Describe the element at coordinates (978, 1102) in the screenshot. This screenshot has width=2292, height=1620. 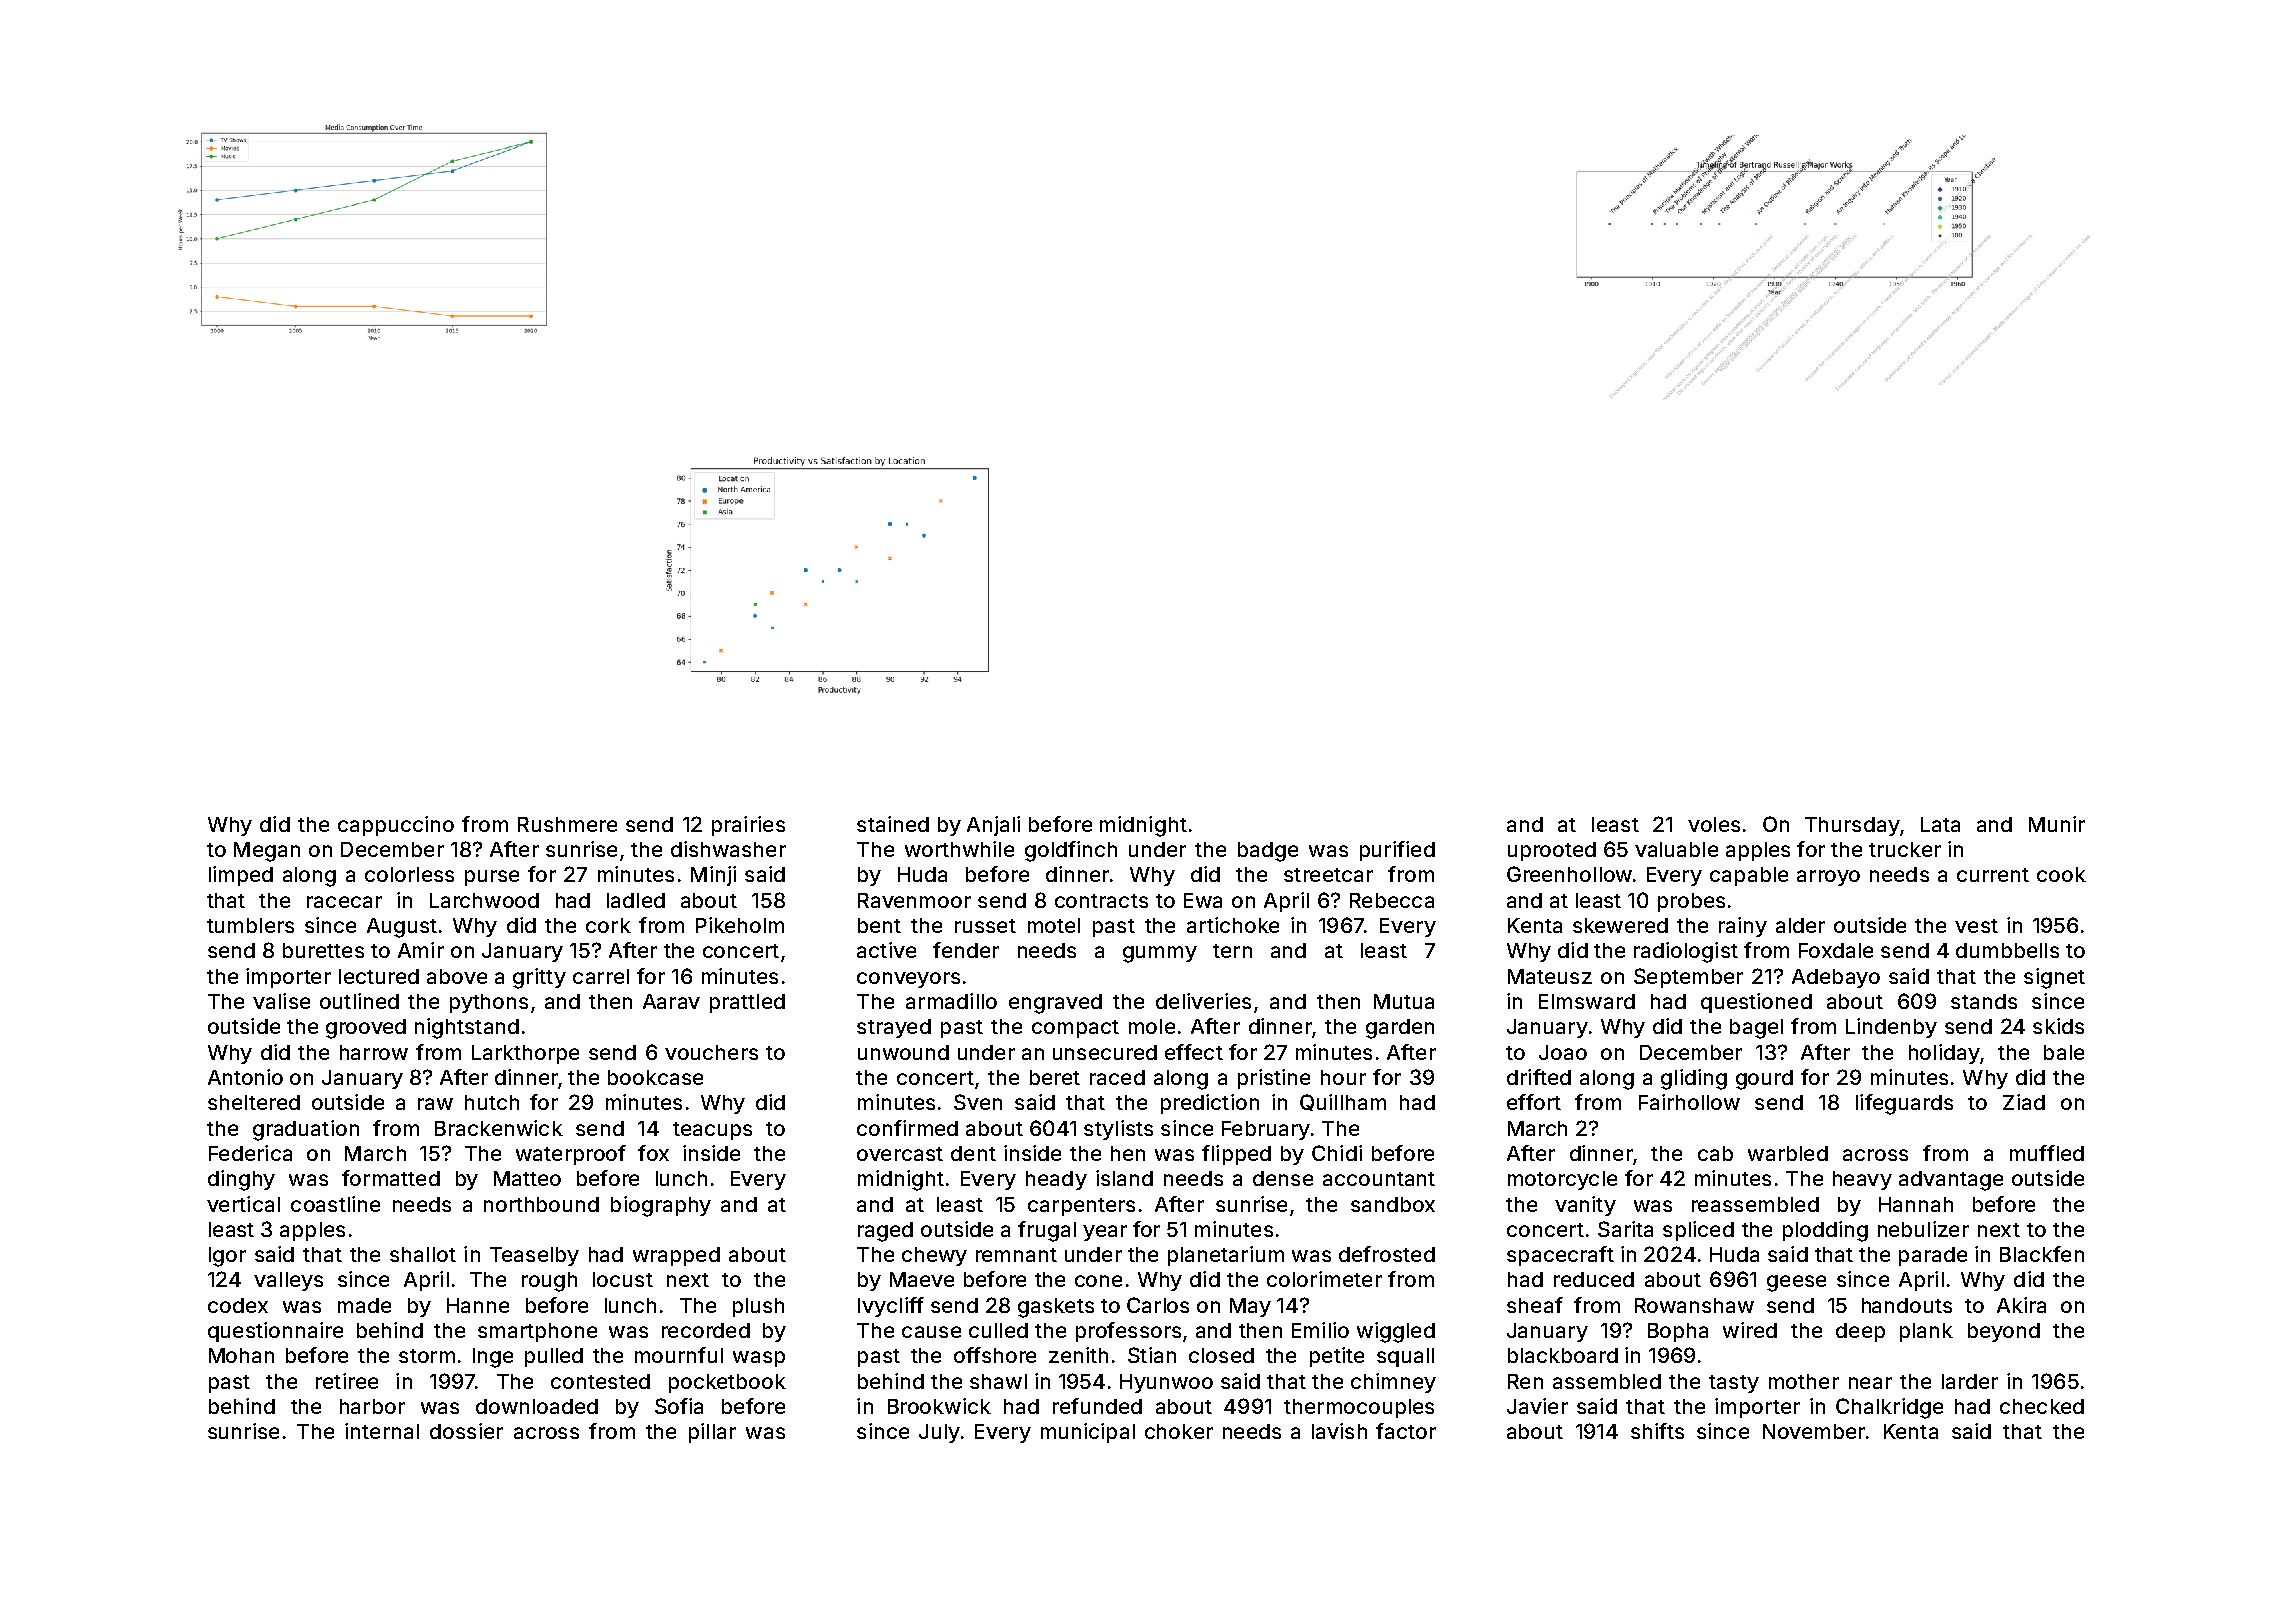
I see `Sven` at that location.
